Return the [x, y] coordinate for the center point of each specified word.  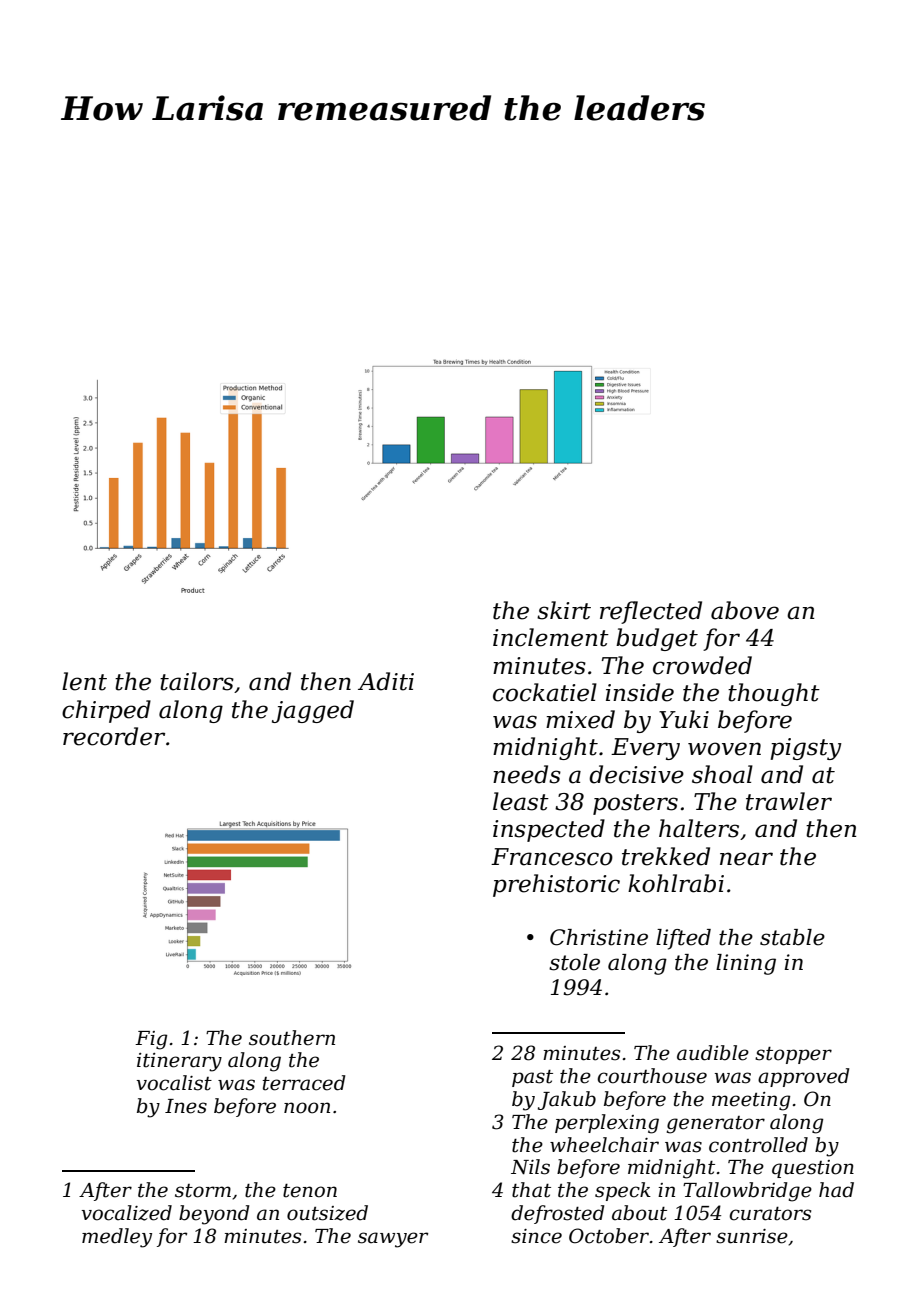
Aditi [386, 681]
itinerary [179, 1062]
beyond [214, 1215]
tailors [197, 681]
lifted [683, 939]
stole [574, 962]
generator [716, 1125]
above [745, 610]
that [531, 1190]
